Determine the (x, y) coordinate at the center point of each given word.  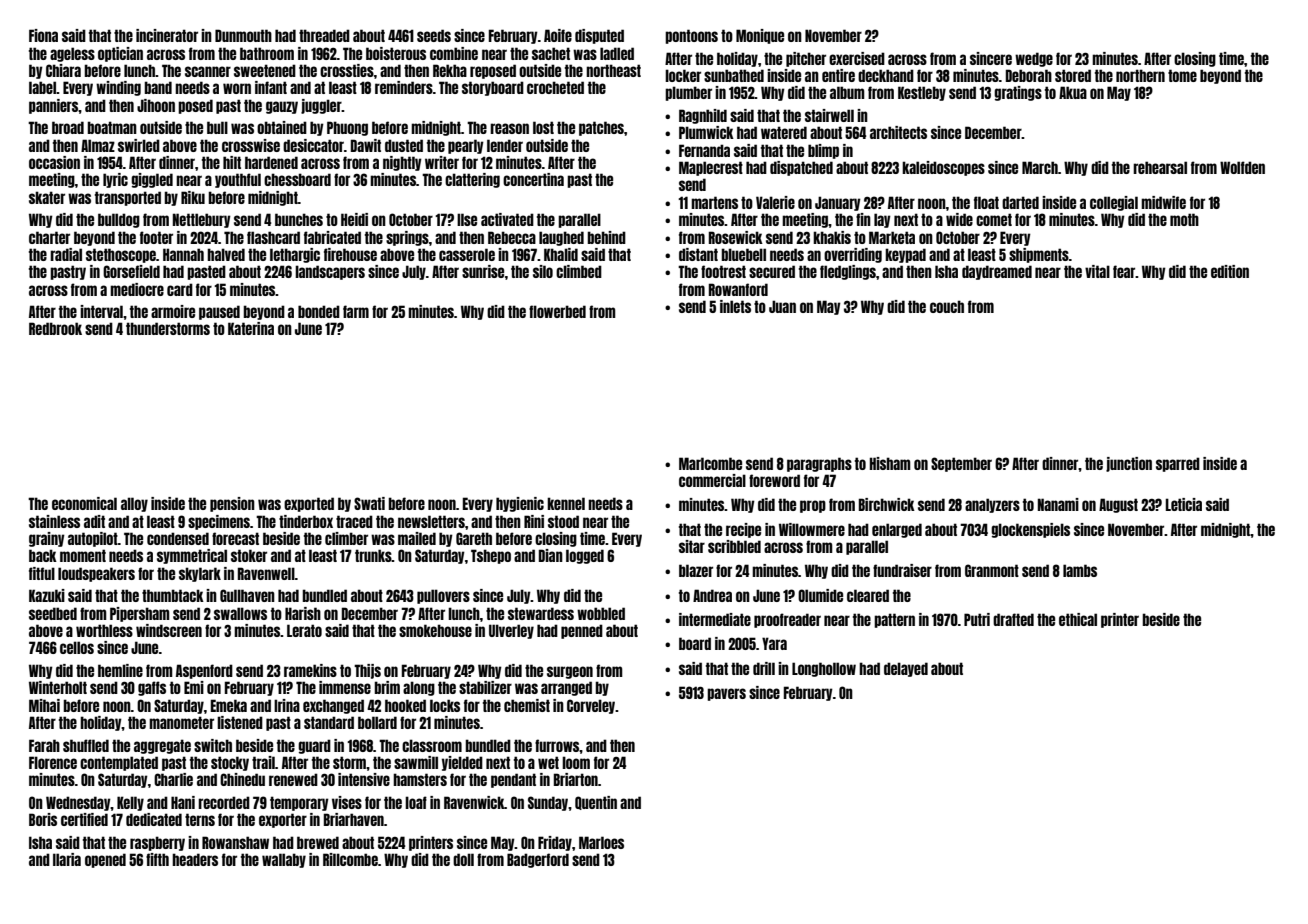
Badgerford (538, 860)
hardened (271, 162)
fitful (42, 573)
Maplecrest (711, 168)
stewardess (541, 613)
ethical (1078, 619)
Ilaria (67, 859)
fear (1124, 271)
